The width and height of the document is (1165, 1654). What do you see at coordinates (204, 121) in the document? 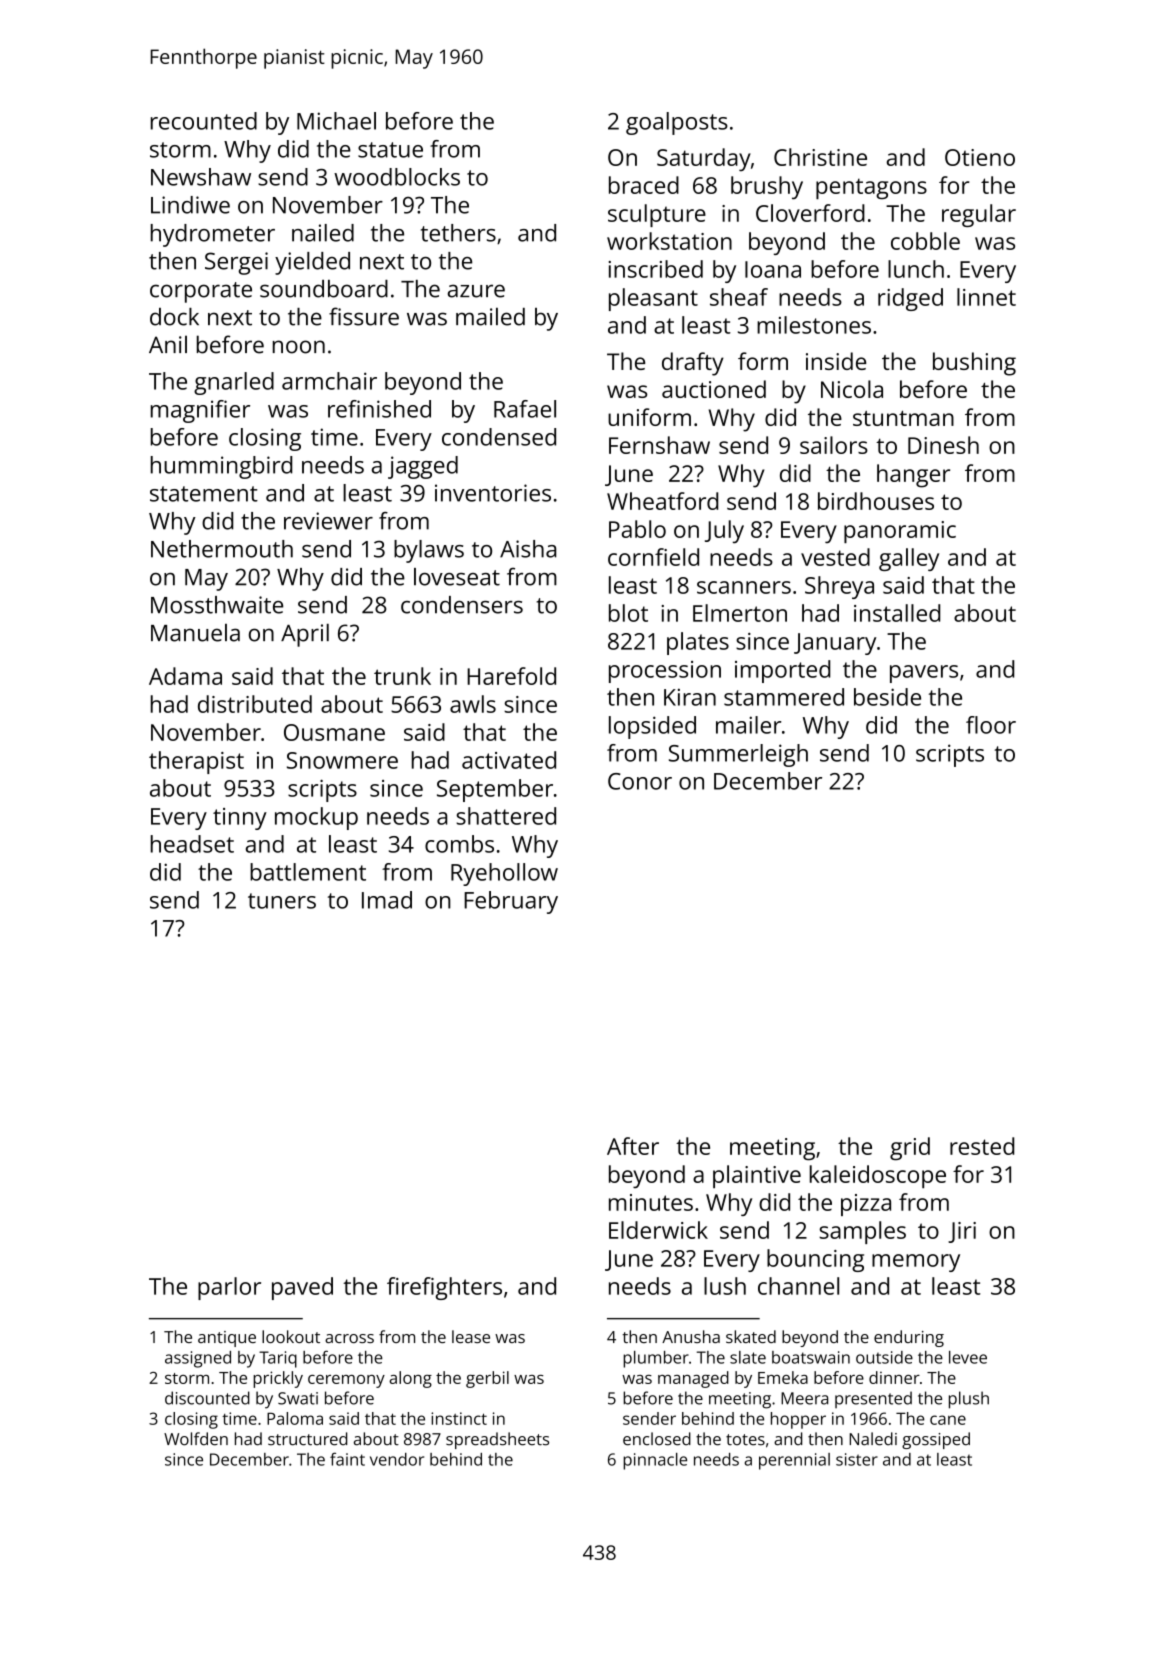
I see `recounted` at bounding box center [204, 121].
